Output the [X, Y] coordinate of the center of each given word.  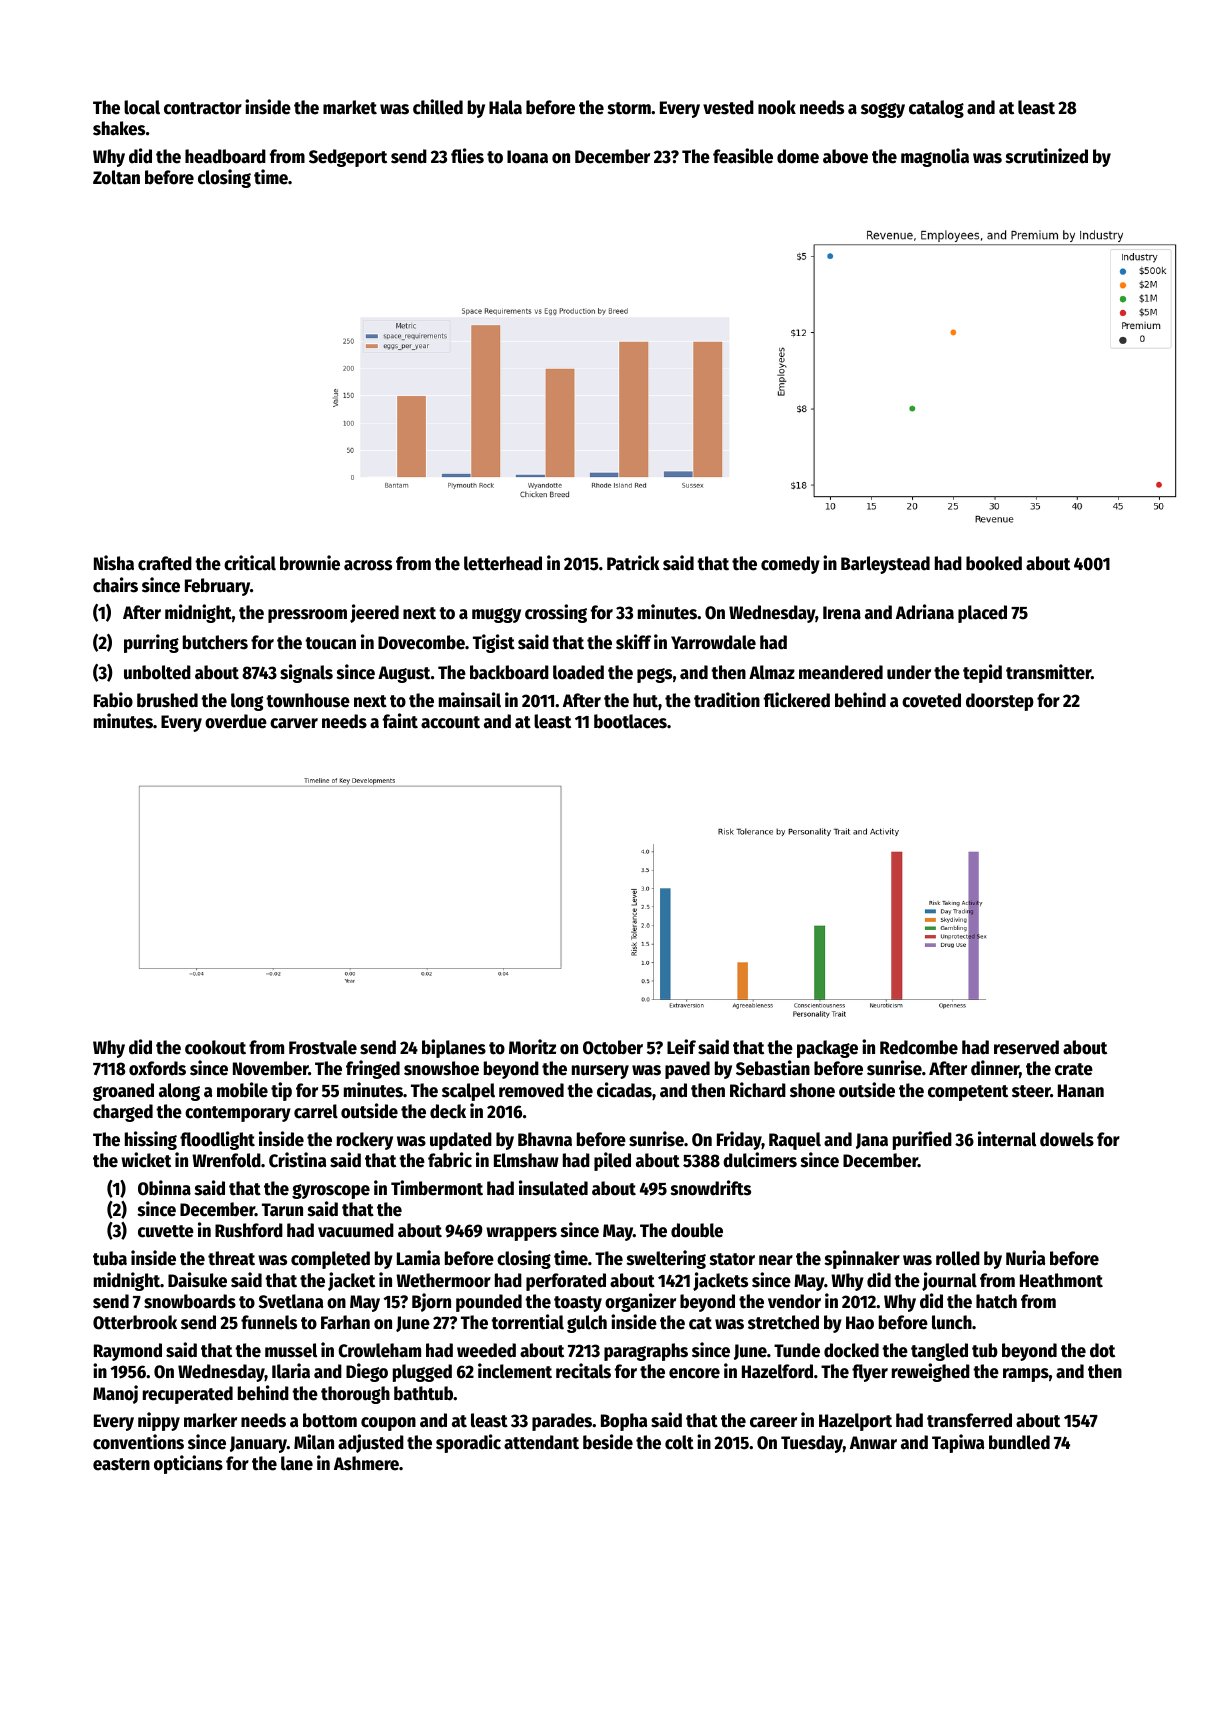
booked [994, 563]
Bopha [624, 1422]
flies [467, 156]
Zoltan [116, 177]
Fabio [113, 700]
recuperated [188, 1395]
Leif [681, 1047]
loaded [578, 672]
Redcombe [919, 1047]
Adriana [925, 612]
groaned [123, 1092]
